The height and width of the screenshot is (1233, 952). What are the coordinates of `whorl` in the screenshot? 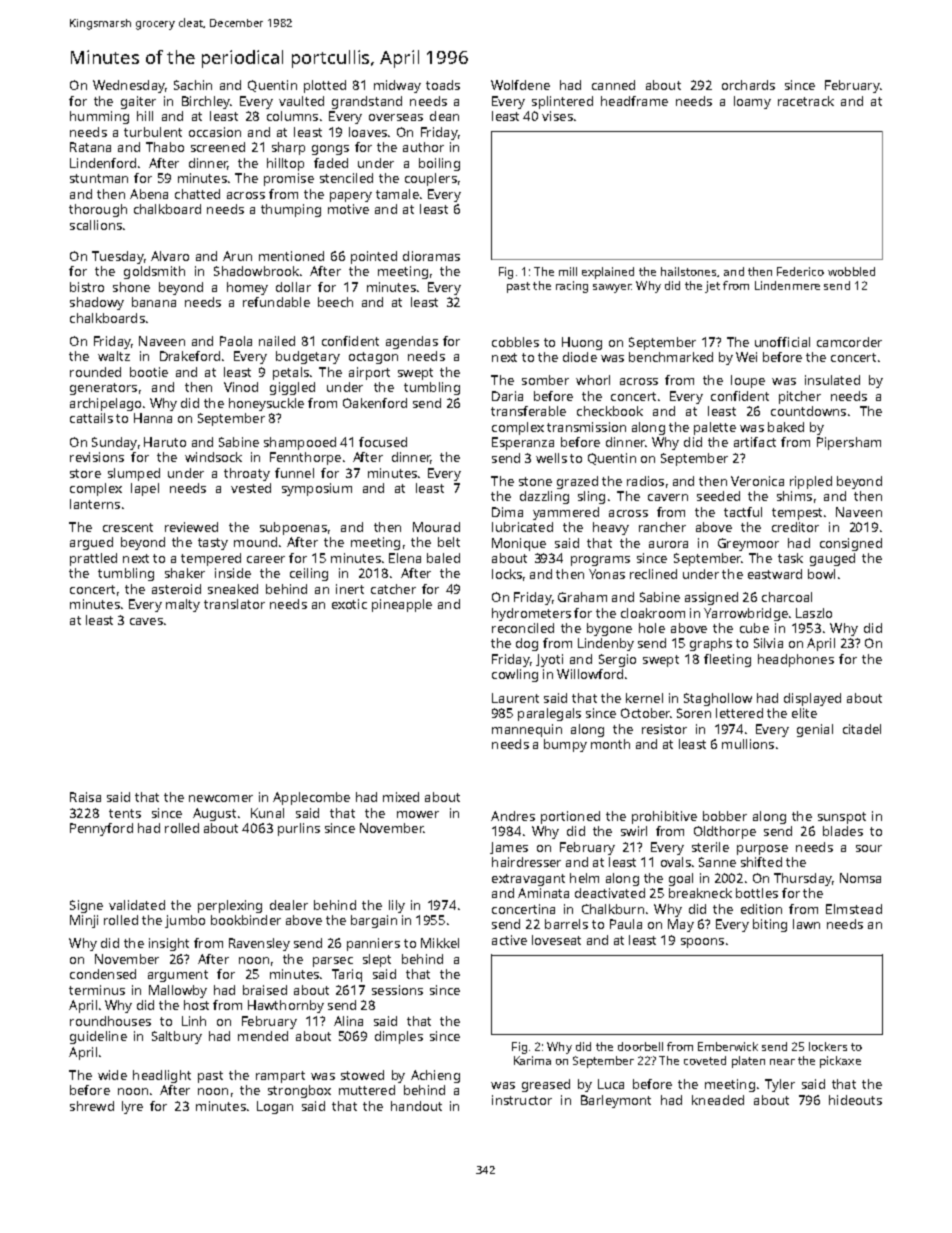 It's located at (593, 380).
